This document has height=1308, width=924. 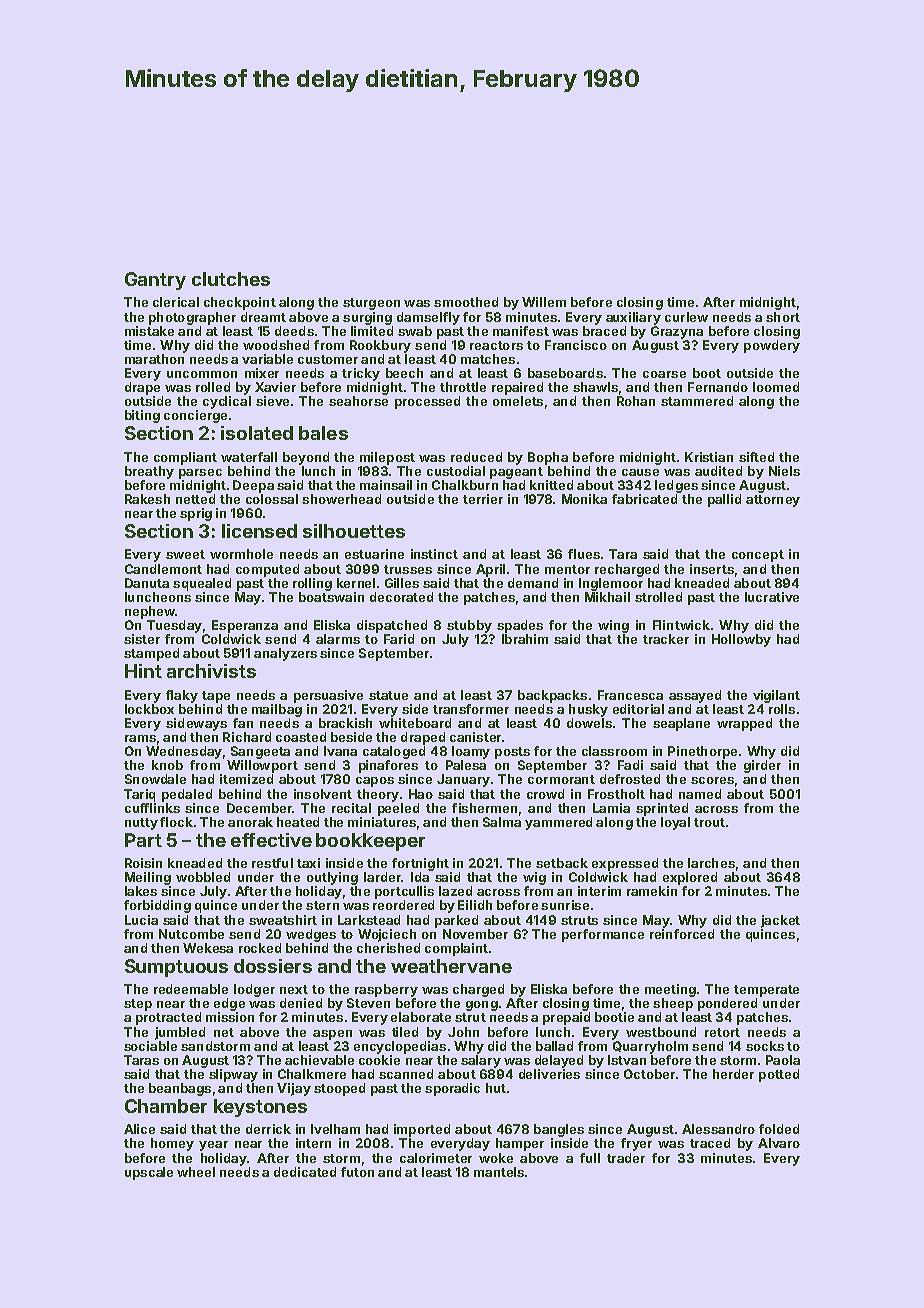 What do you see at coordinates (690, 878) in the document?
I see `explored` at bounding box center [690, 878].
